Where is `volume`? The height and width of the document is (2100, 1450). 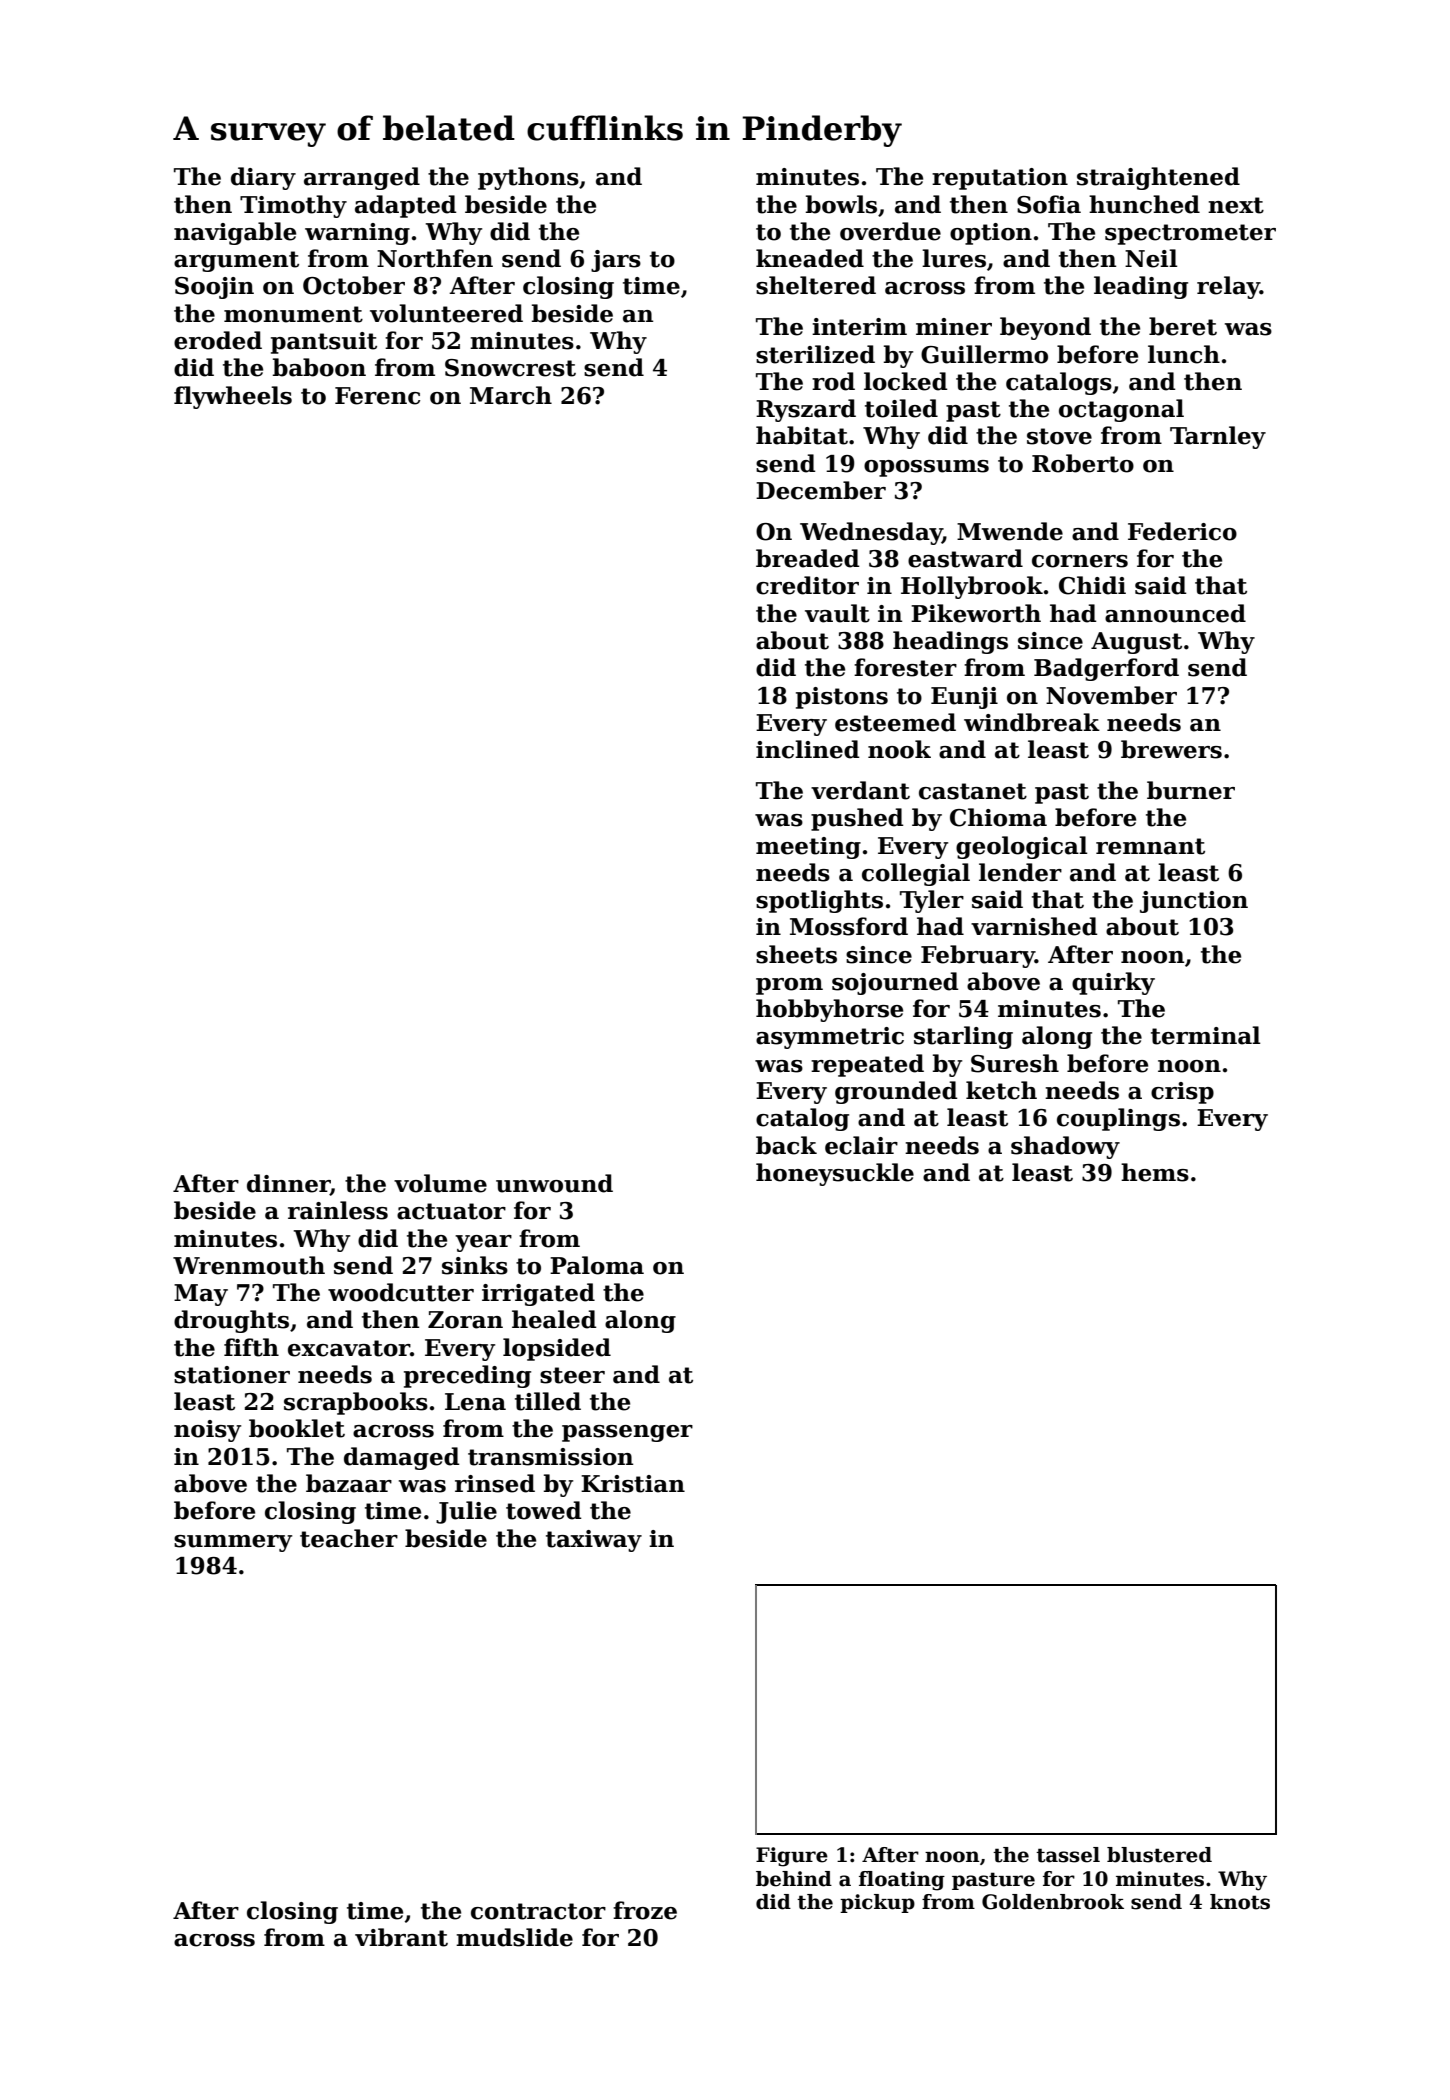 volume is located at coordinates (440, 1183).
